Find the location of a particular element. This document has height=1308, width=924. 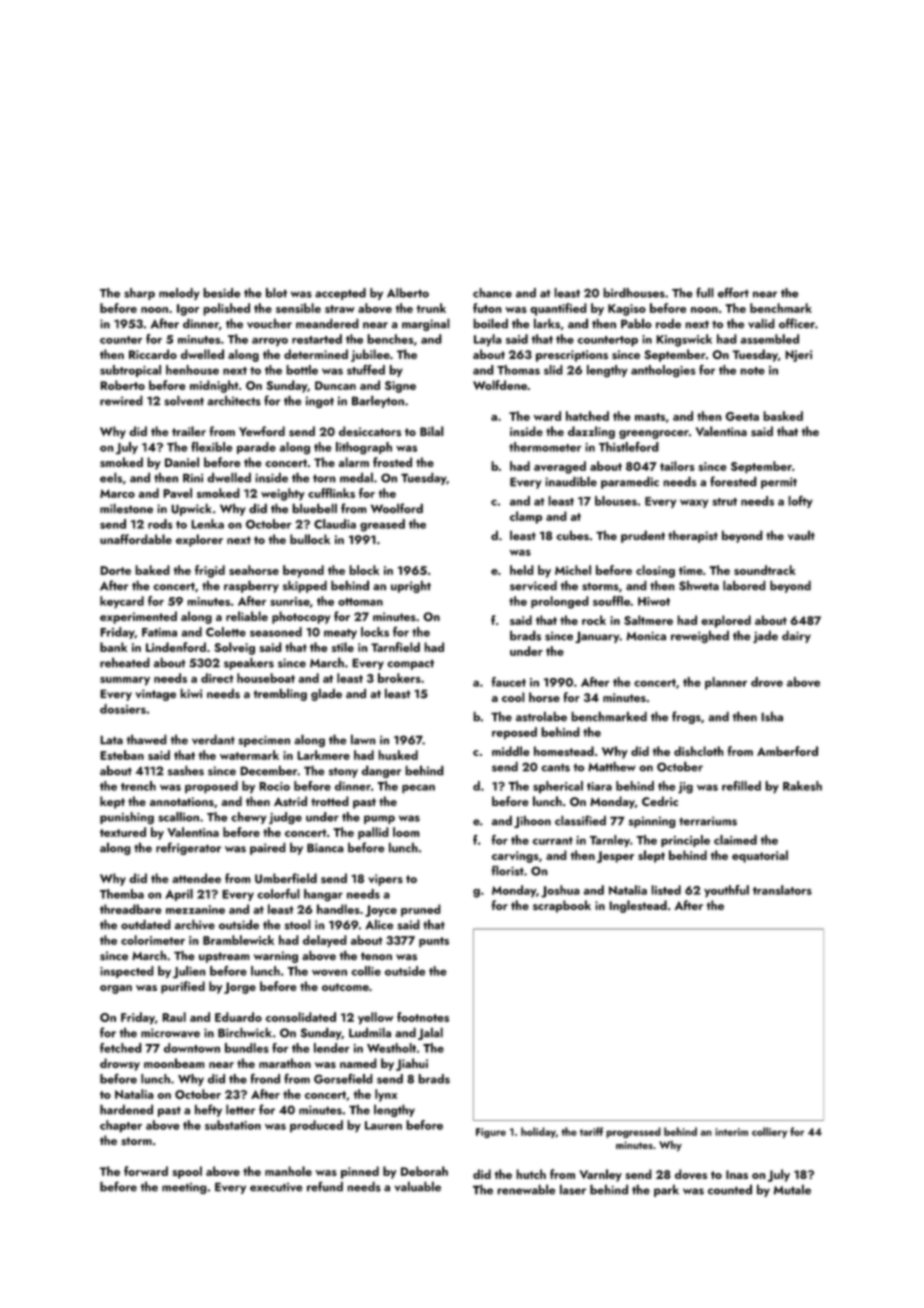

Alberto is located at coordinates (408, 293).
